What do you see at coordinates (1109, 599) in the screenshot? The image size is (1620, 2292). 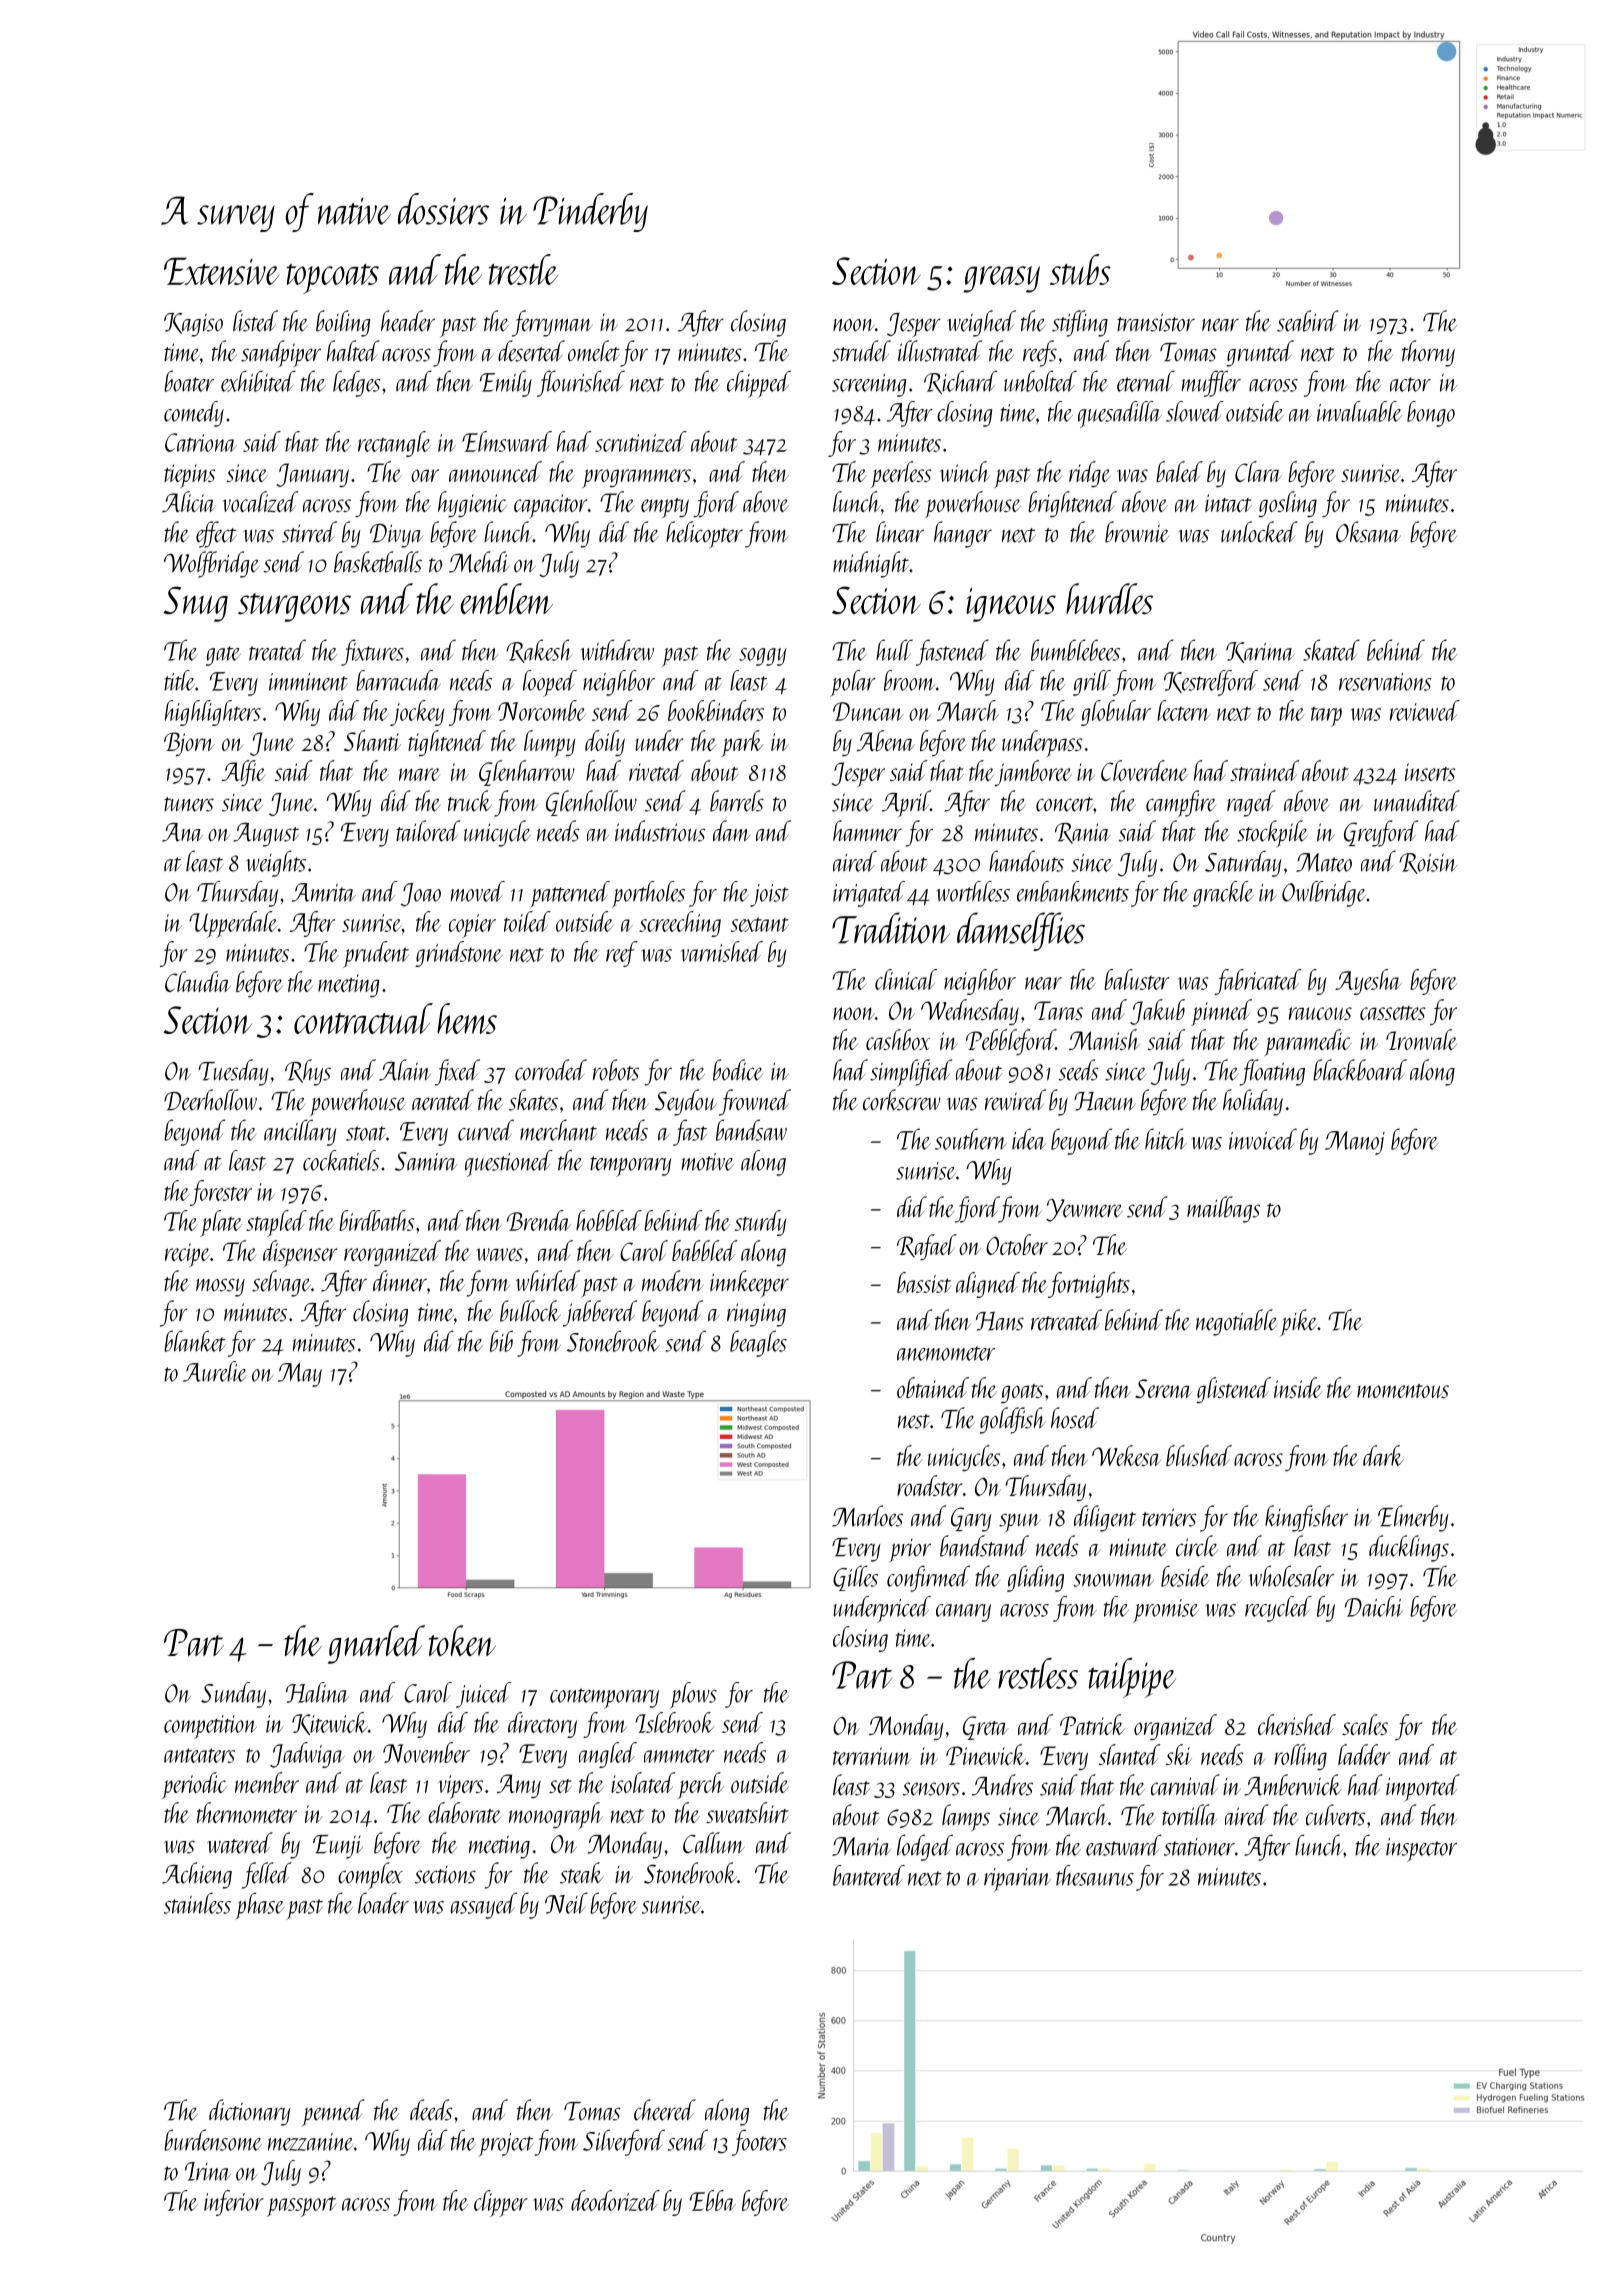 I see `hurdles` at bounding box center [1109, 599].
